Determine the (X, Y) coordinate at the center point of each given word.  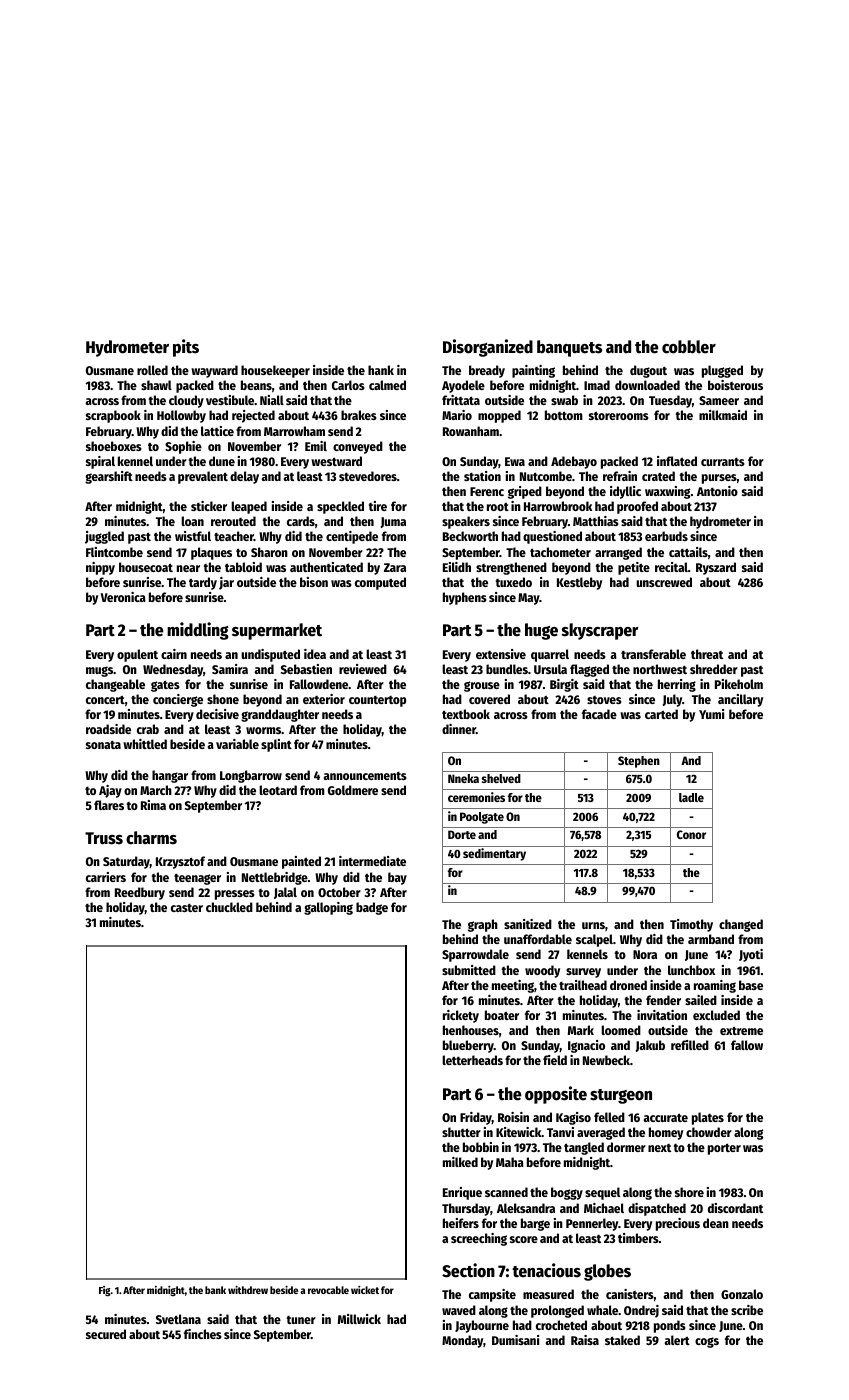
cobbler (689, 347)
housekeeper (275, 371)
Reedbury (140, 893)
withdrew (248, 1290)
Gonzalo (742, 1294)
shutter (461, 1132)
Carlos (348, 385)
